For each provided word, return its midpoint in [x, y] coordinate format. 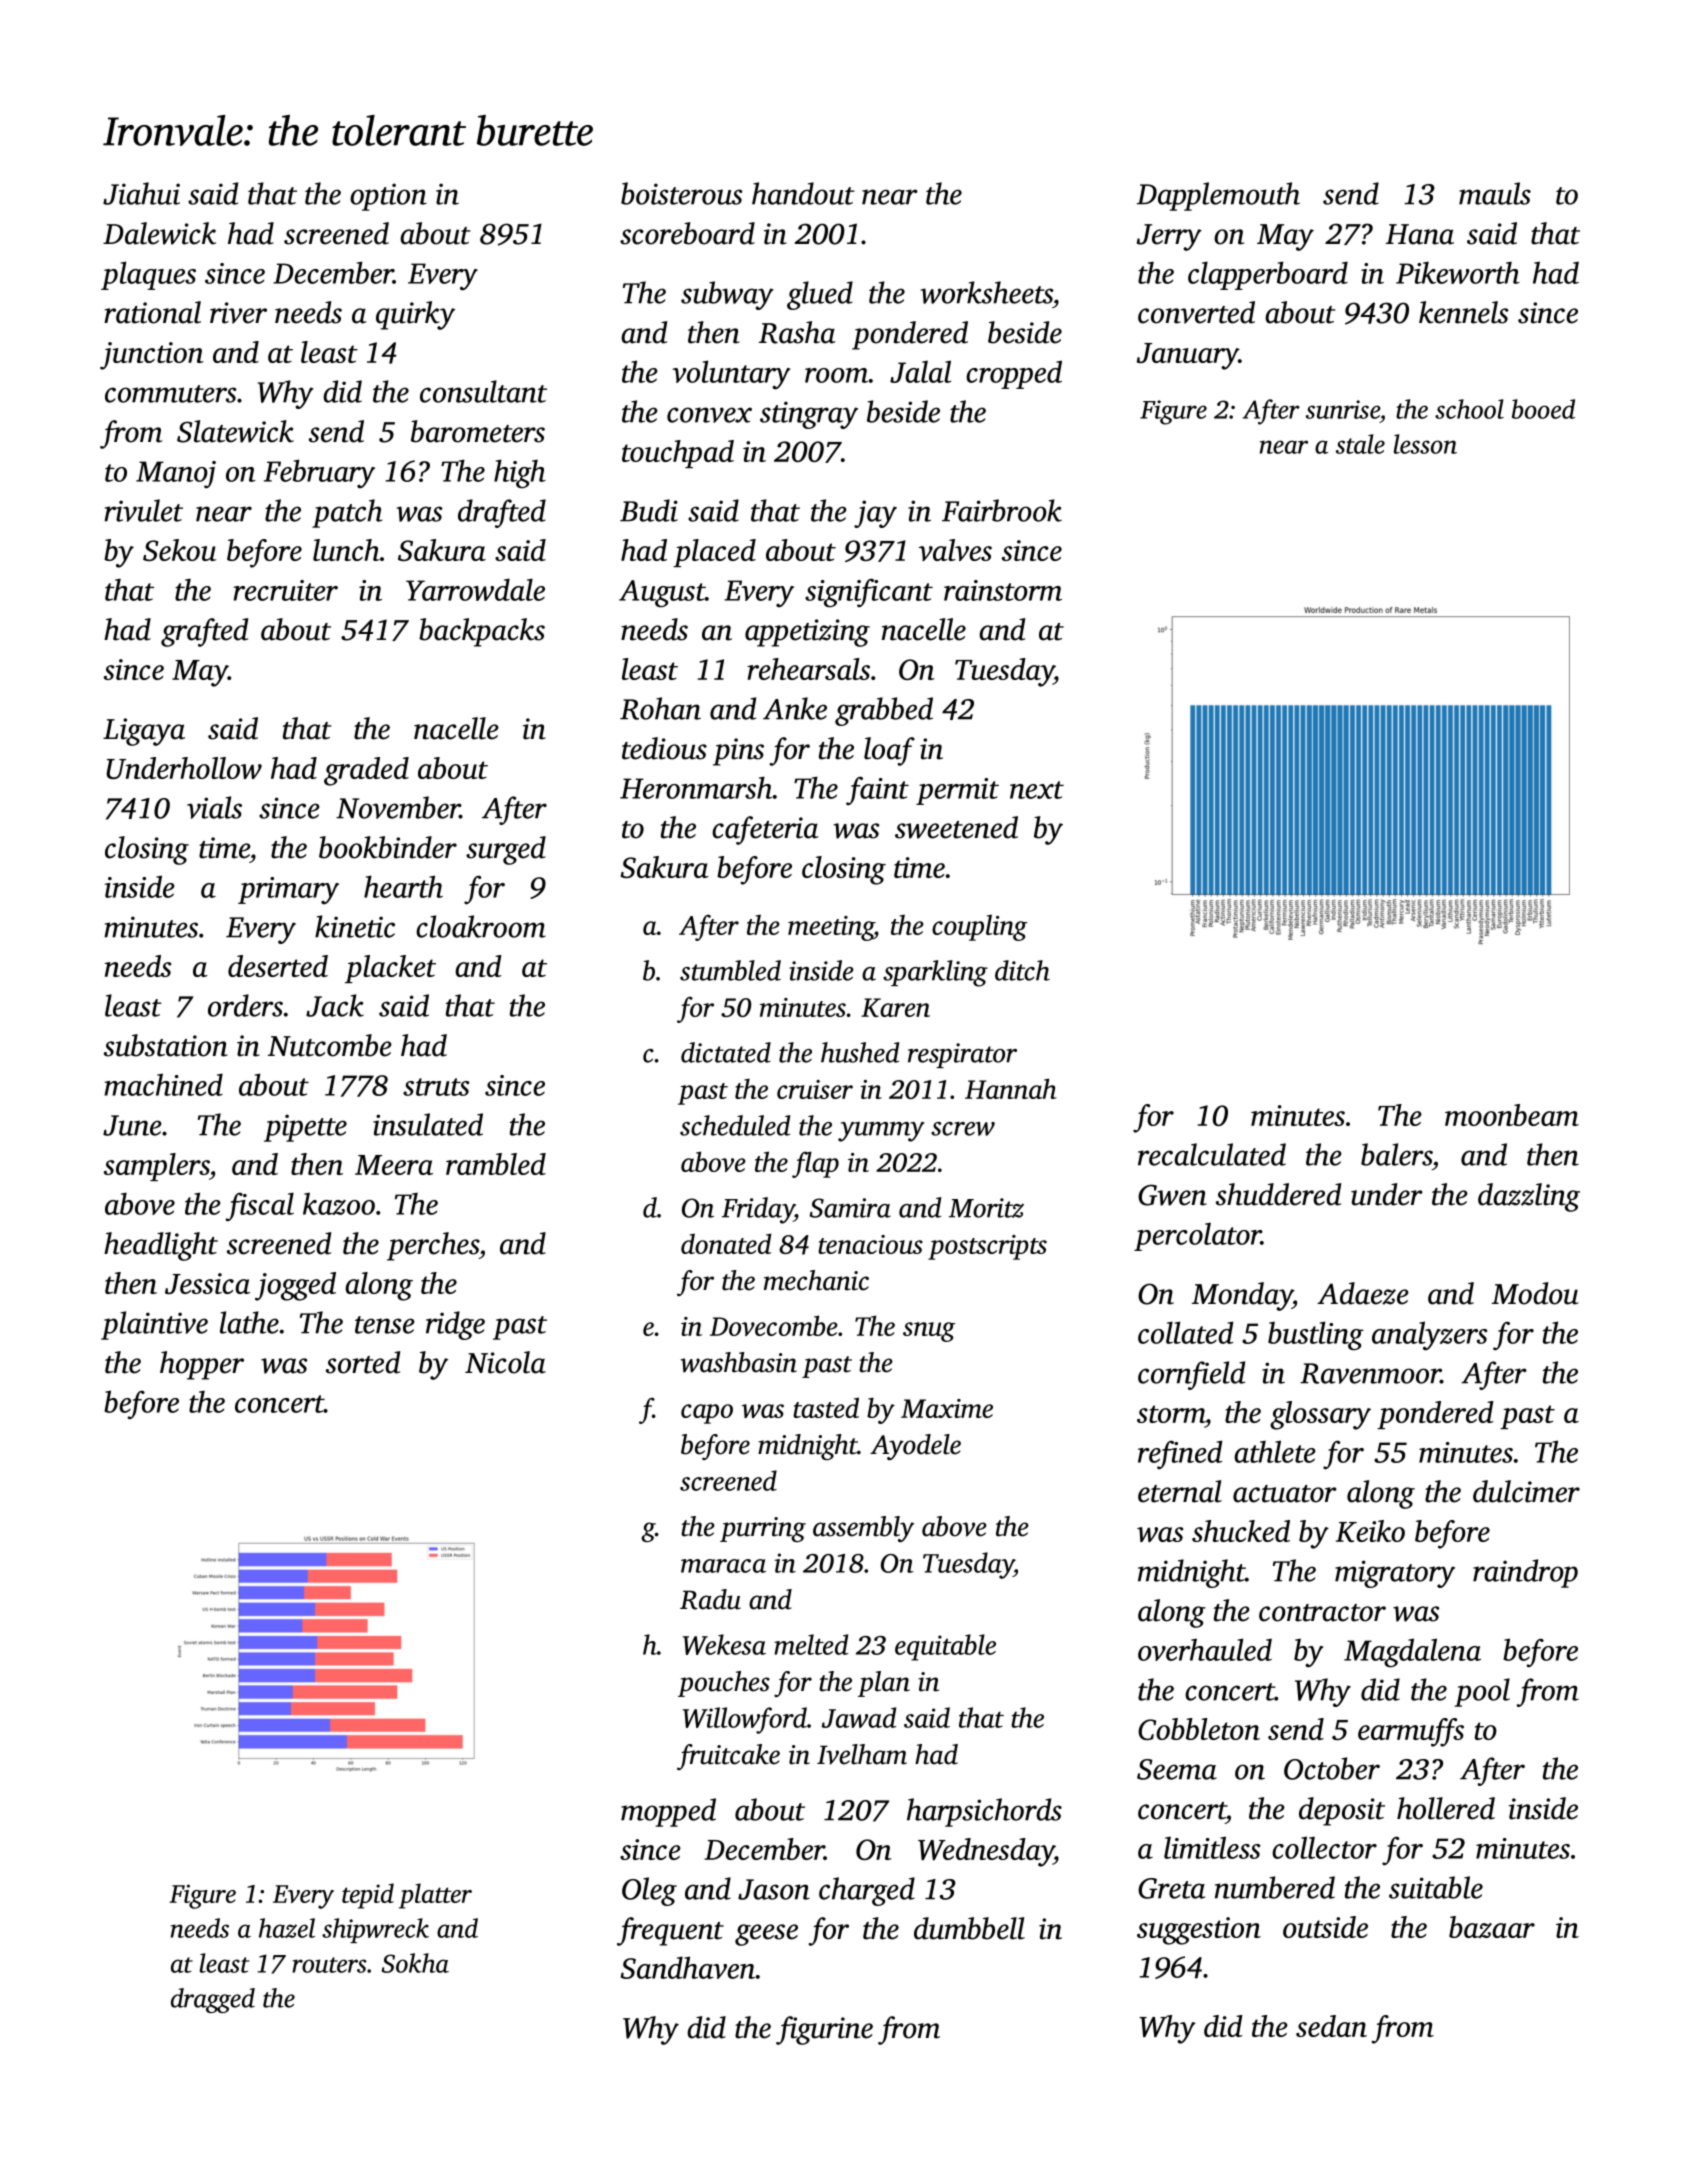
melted [811, 1644]
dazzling [1529, 1197]
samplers [157, 1167]
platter [435, 1896]
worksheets [987, 292]
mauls [1495, 193]
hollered [1446, 1808]
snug [929, 1332]
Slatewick [235, 431]
